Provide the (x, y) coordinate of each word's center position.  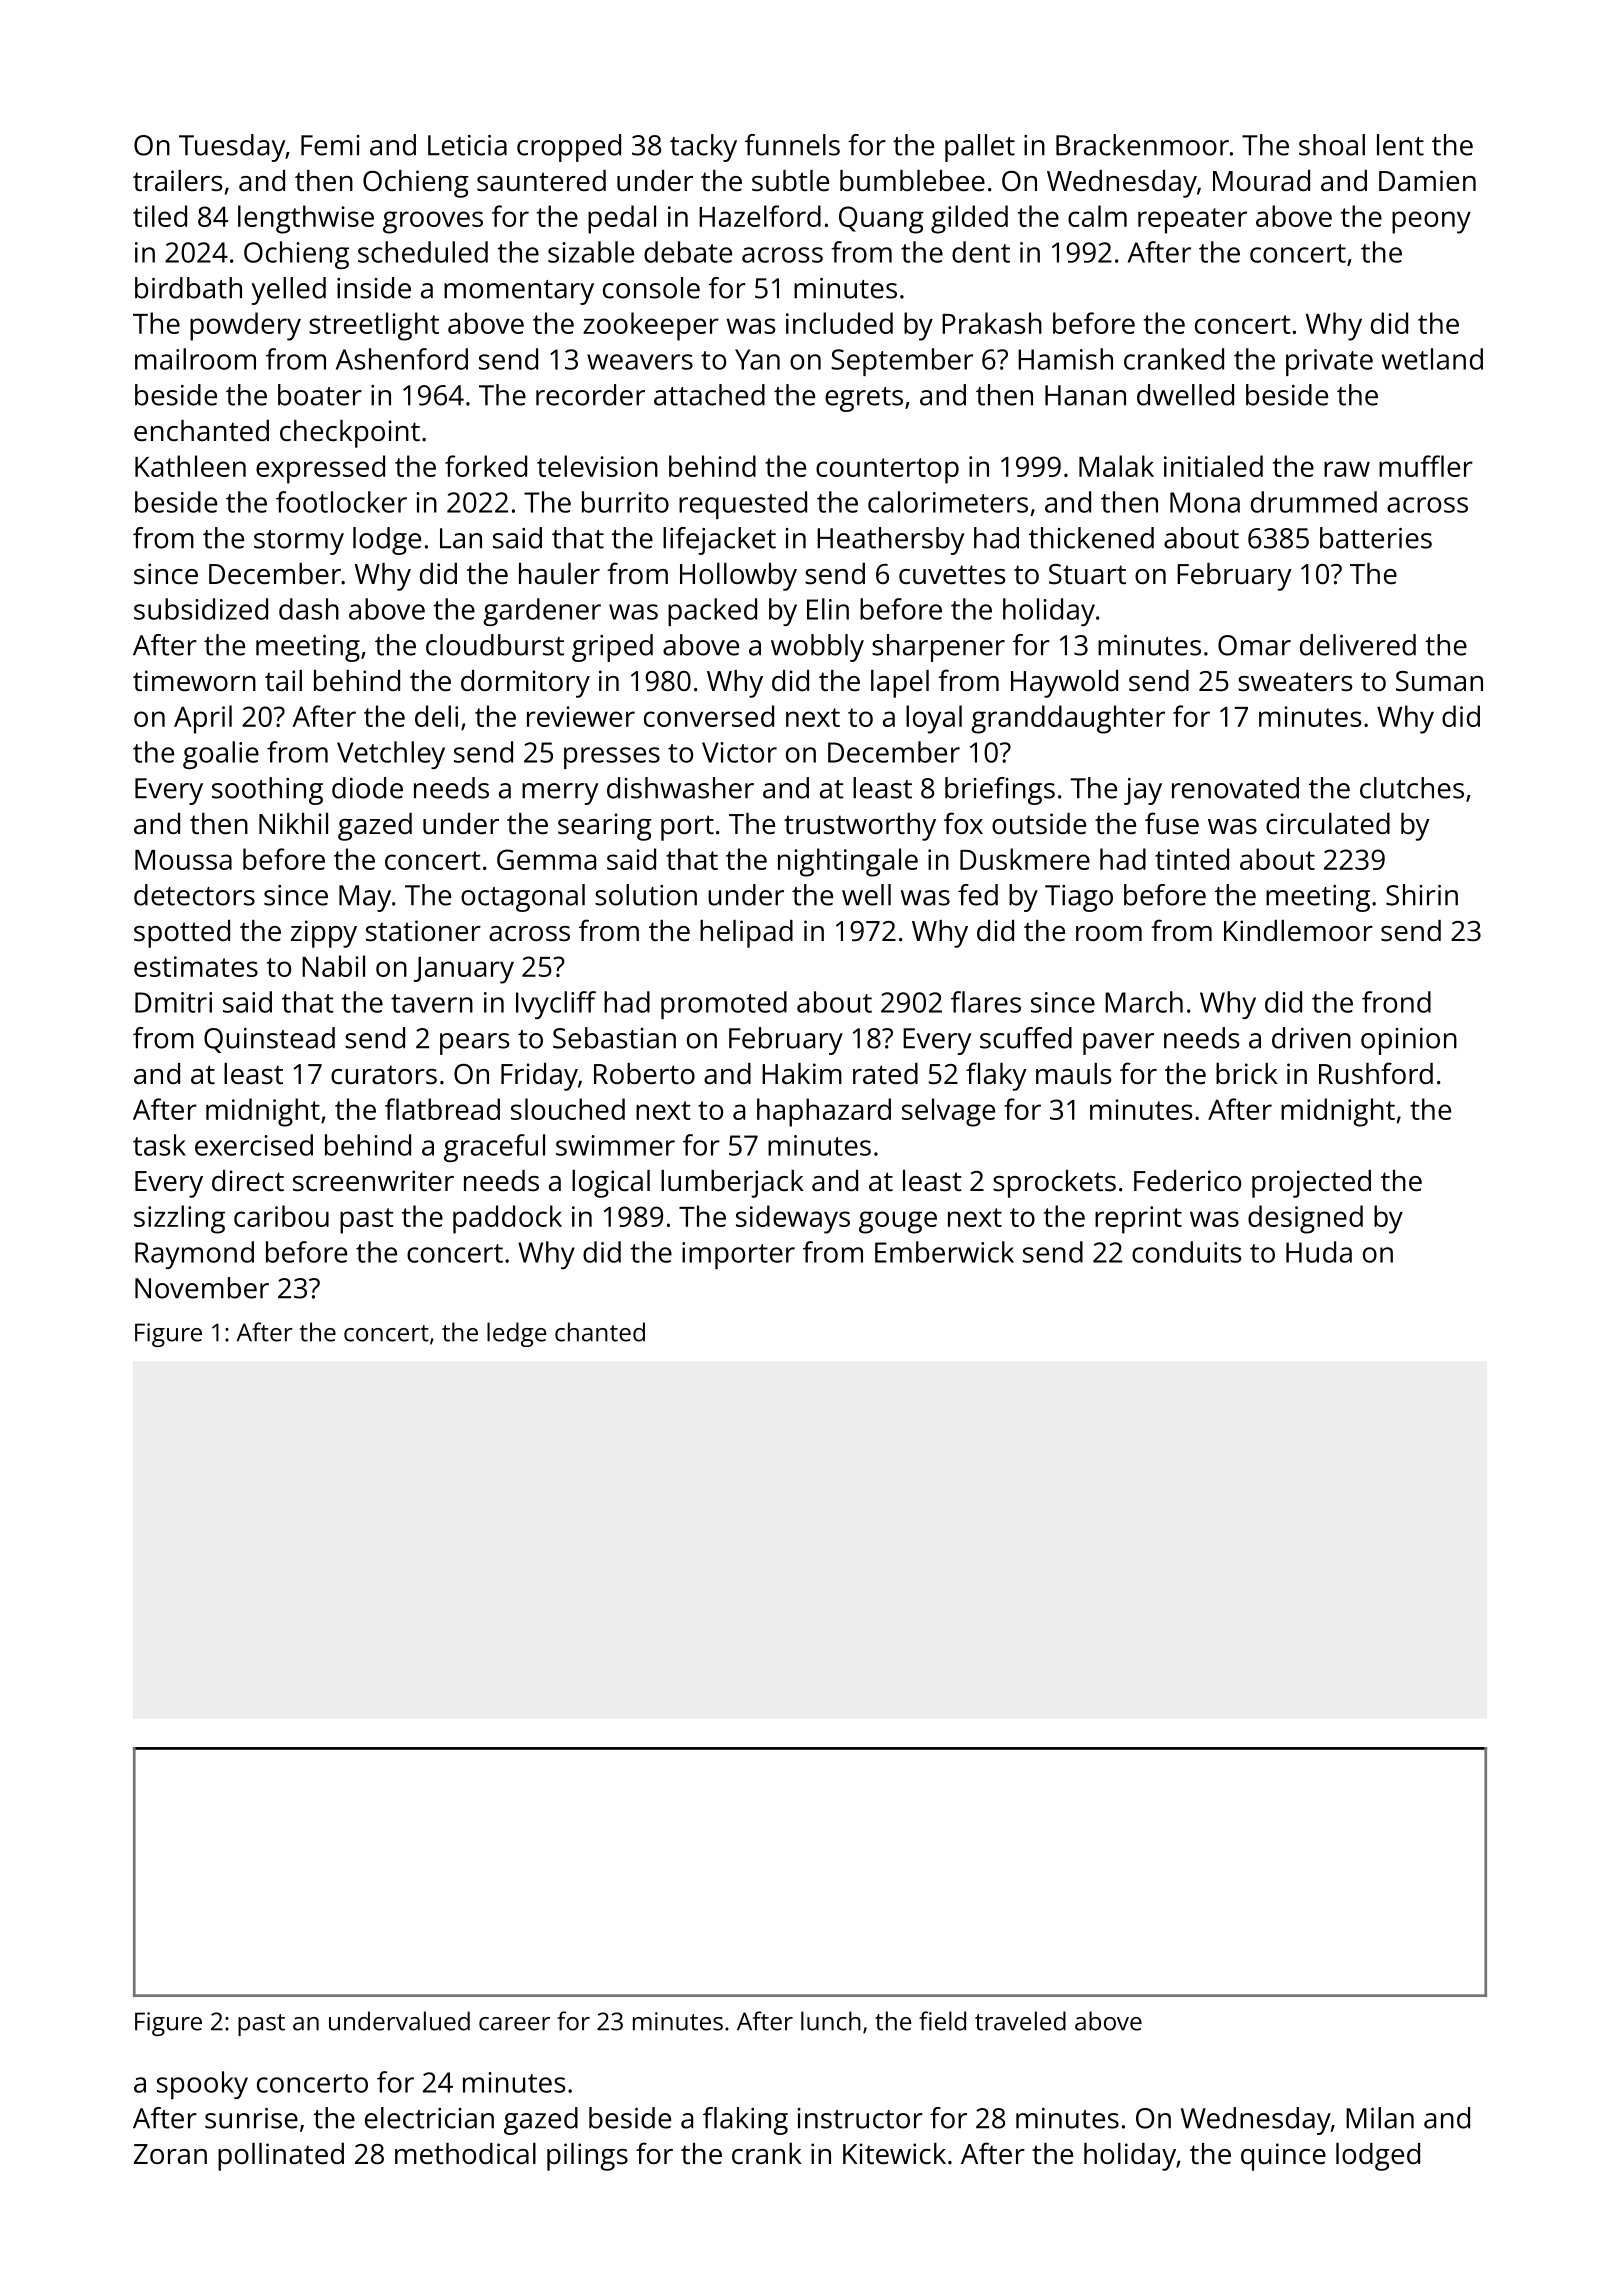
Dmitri (173, 1002)
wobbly (817, 648)
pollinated (281, 2157)
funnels (792, 145)
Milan (1380, 2118)
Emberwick (944, 1252)
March (1144, 1002)
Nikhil (293, 823)
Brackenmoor (1142, 145)
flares (986, 1002)
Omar (1254, 645)
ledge (517, 1334)
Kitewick (894, 2154)
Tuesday (232, 148)
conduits (1187, 1252)
